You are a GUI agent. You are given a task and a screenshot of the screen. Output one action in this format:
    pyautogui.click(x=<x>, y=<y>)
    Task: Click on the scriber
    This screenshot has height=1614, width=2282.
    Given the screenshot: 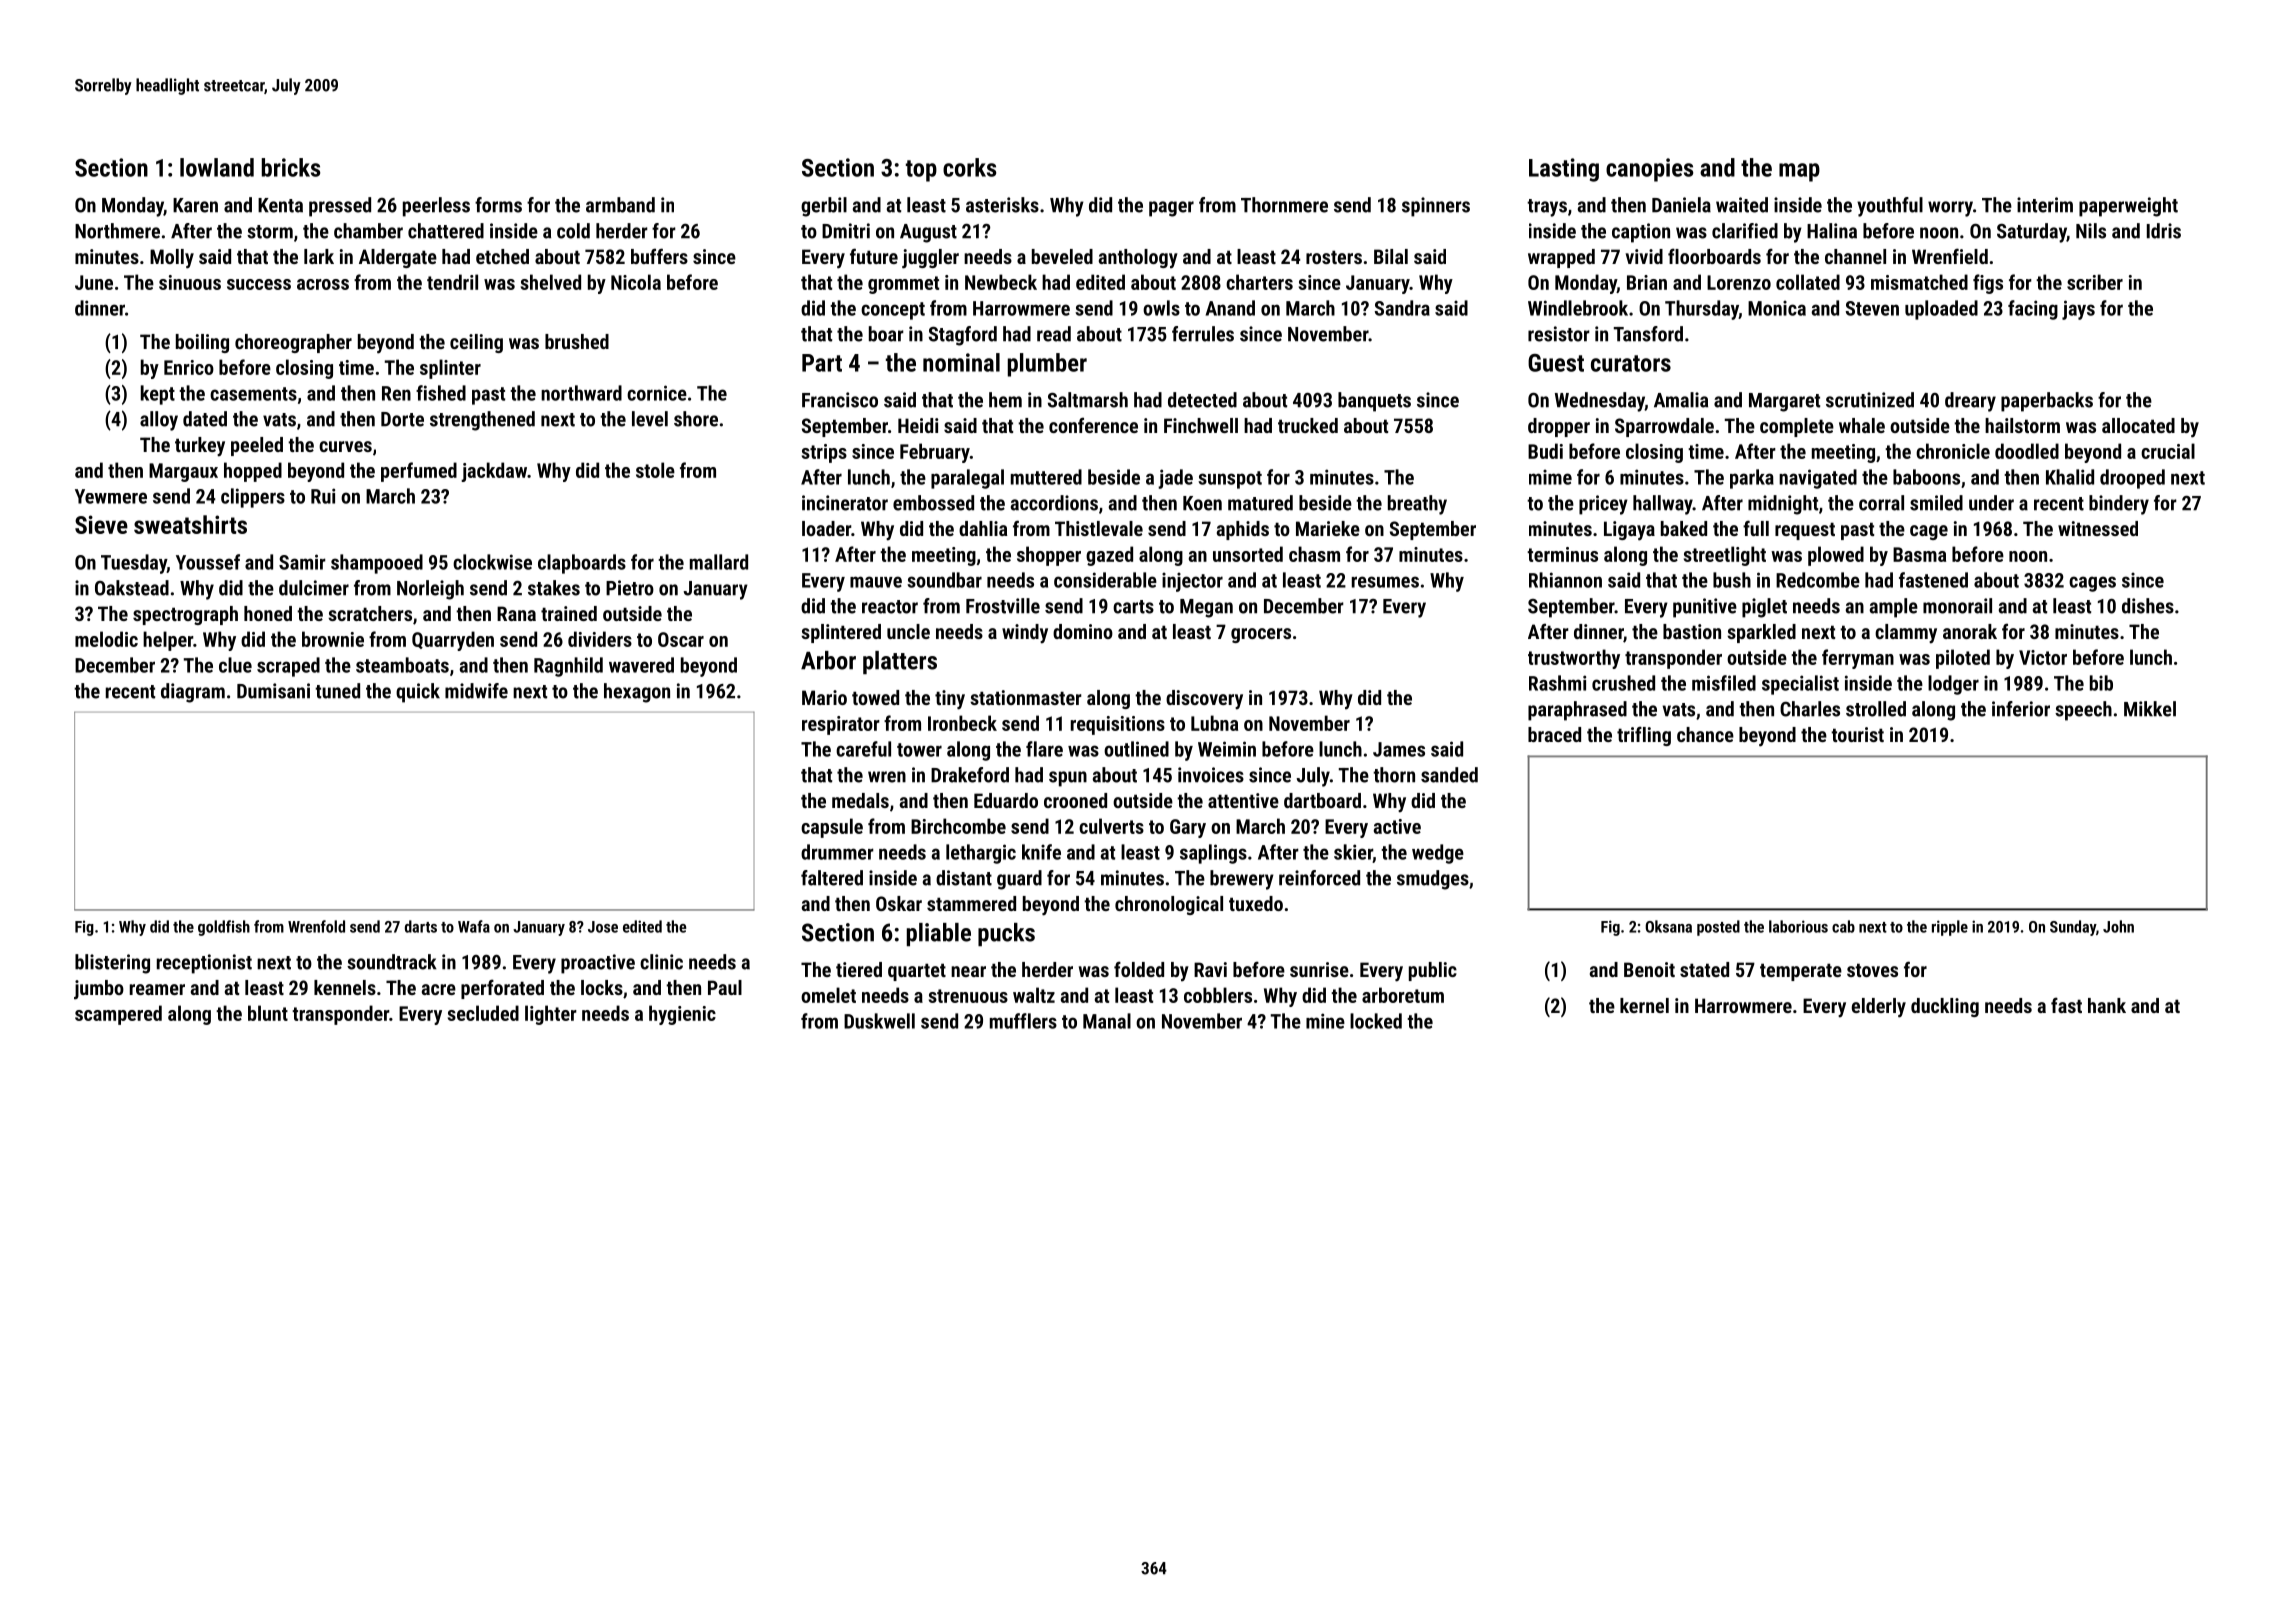 What is the action you would take?
    pyautogui.click(x=2095, y=282)
